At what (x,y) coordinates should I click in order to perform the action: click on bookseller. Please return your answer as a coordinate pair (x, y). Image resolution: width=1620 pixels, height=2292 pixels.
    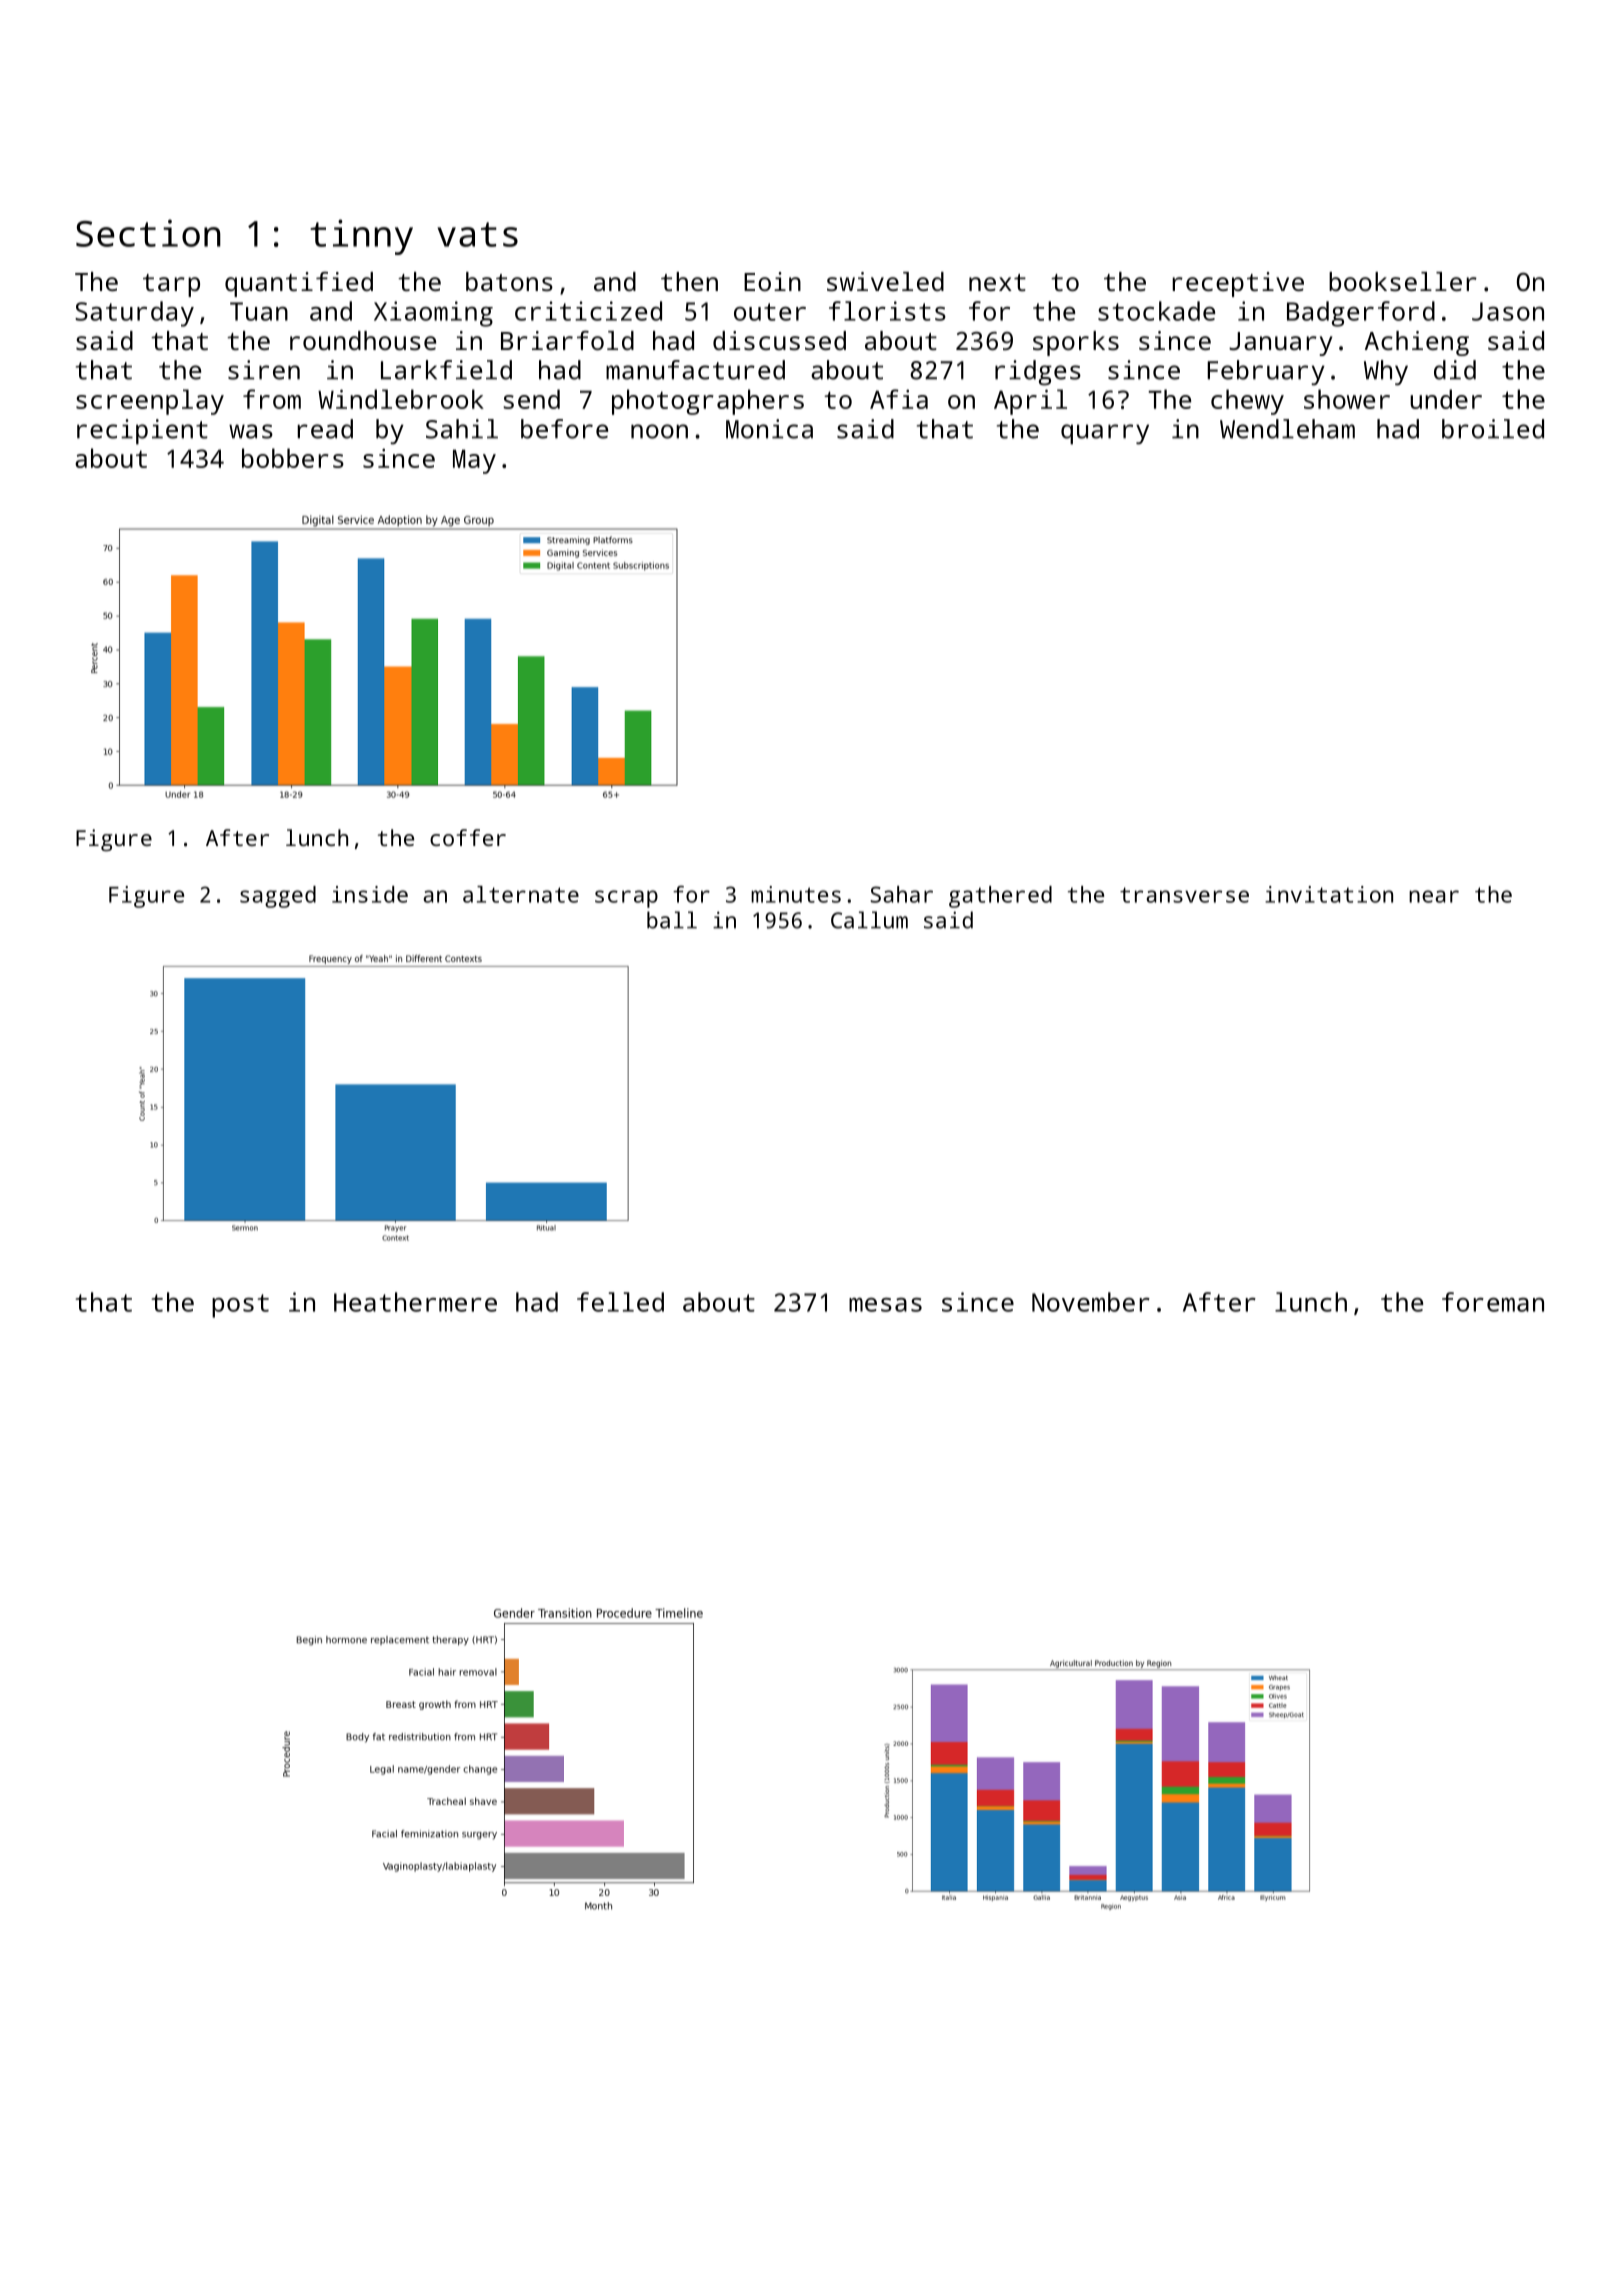
    Looking at the image, I should click on (1403, 281).
